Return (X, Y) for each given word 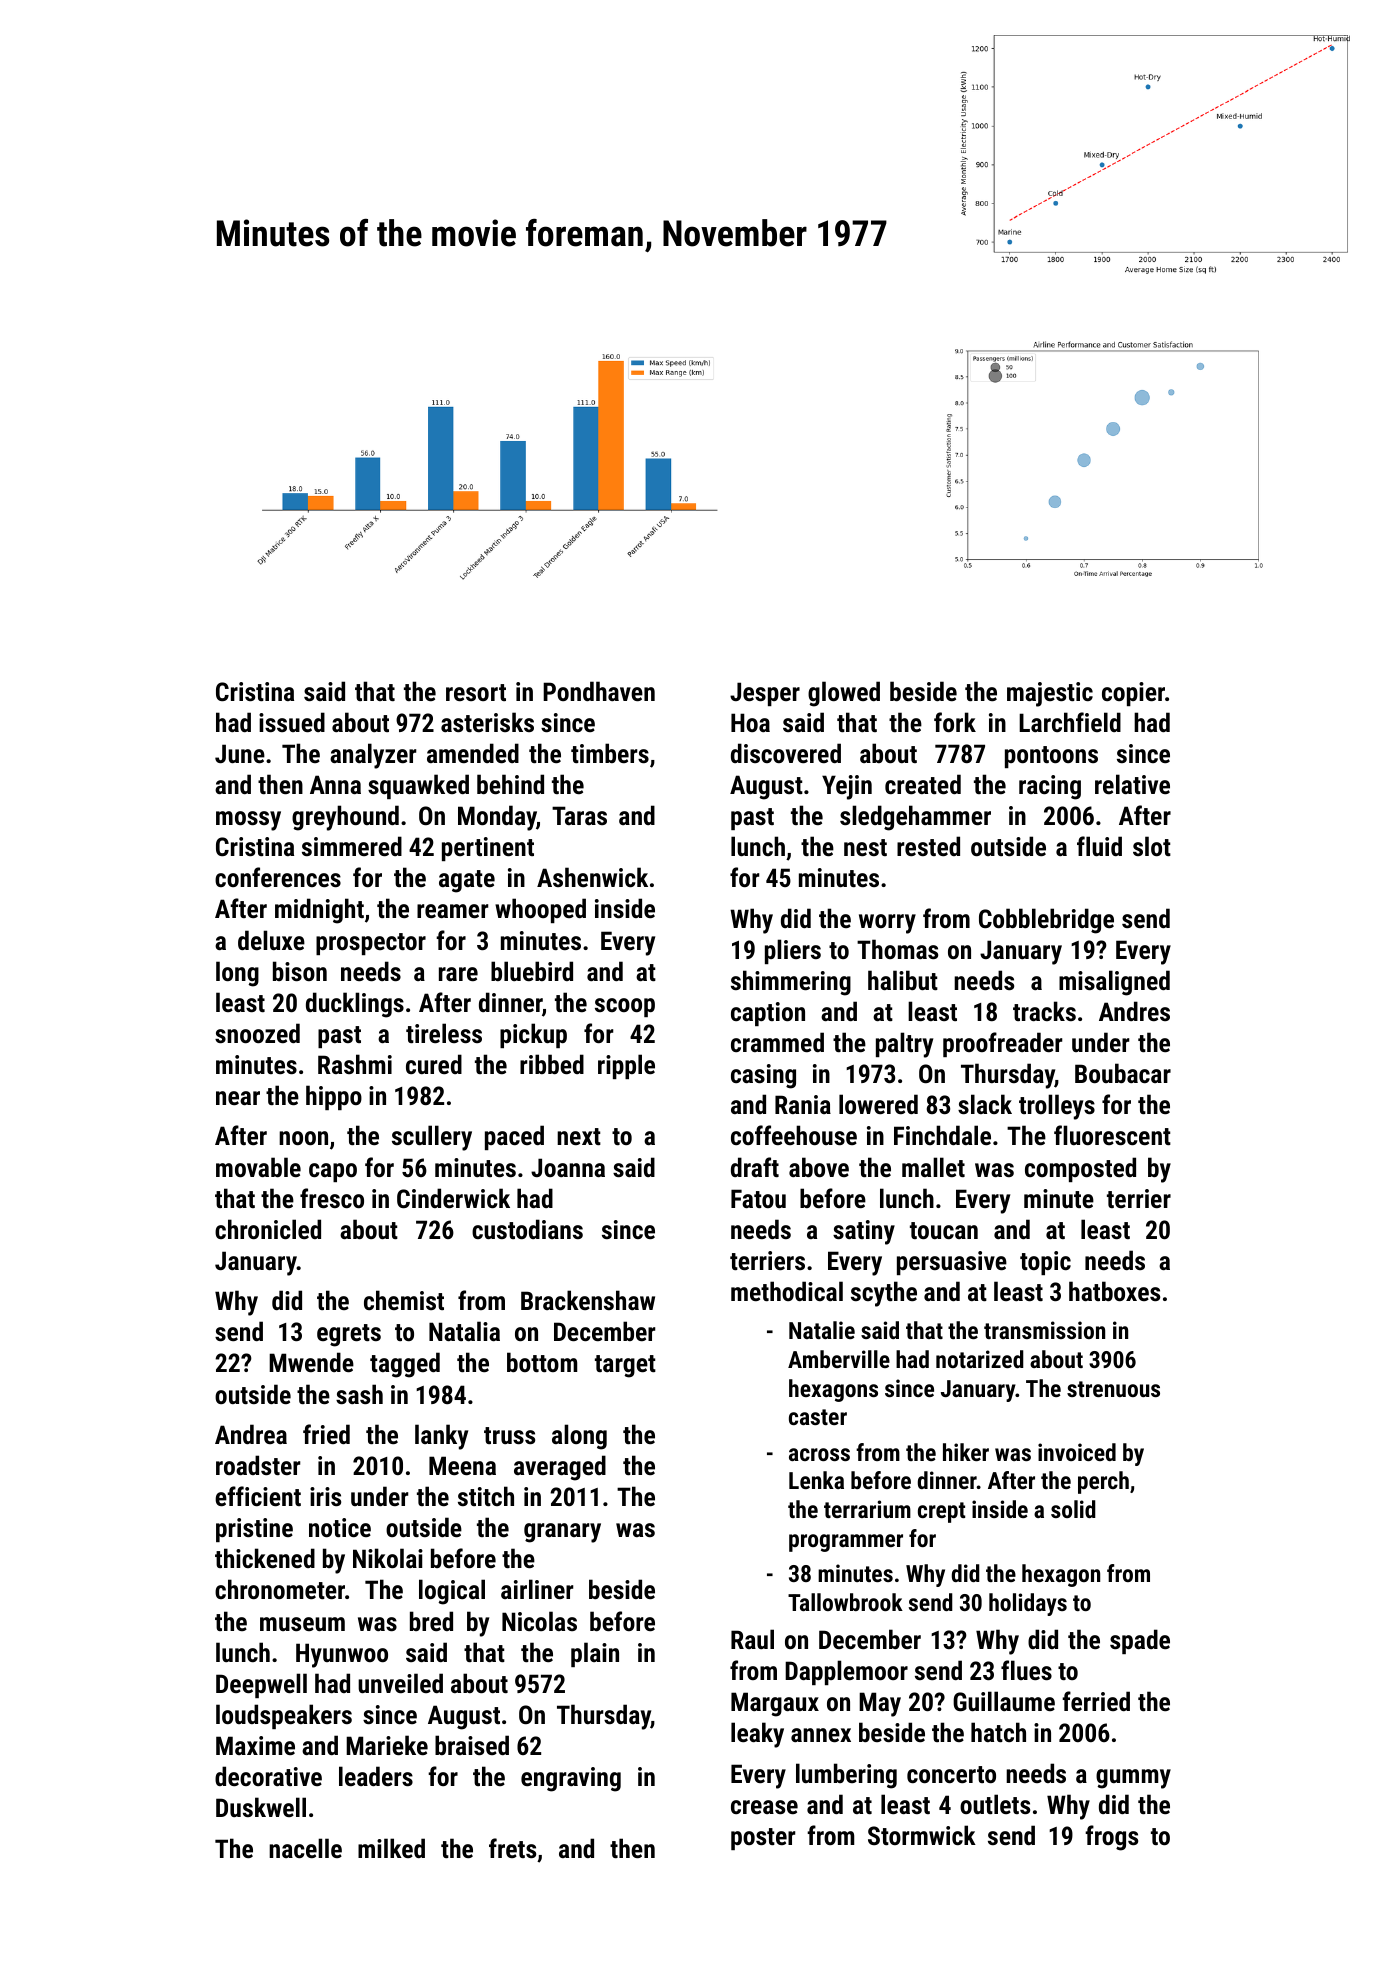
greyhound (345, 818)
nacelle (305, 1848)
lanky (441, 1437)
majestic (1050, 694)
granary (562, 1533)
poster (763, 1839)
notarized (980, 1359)
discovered (786, 753)
